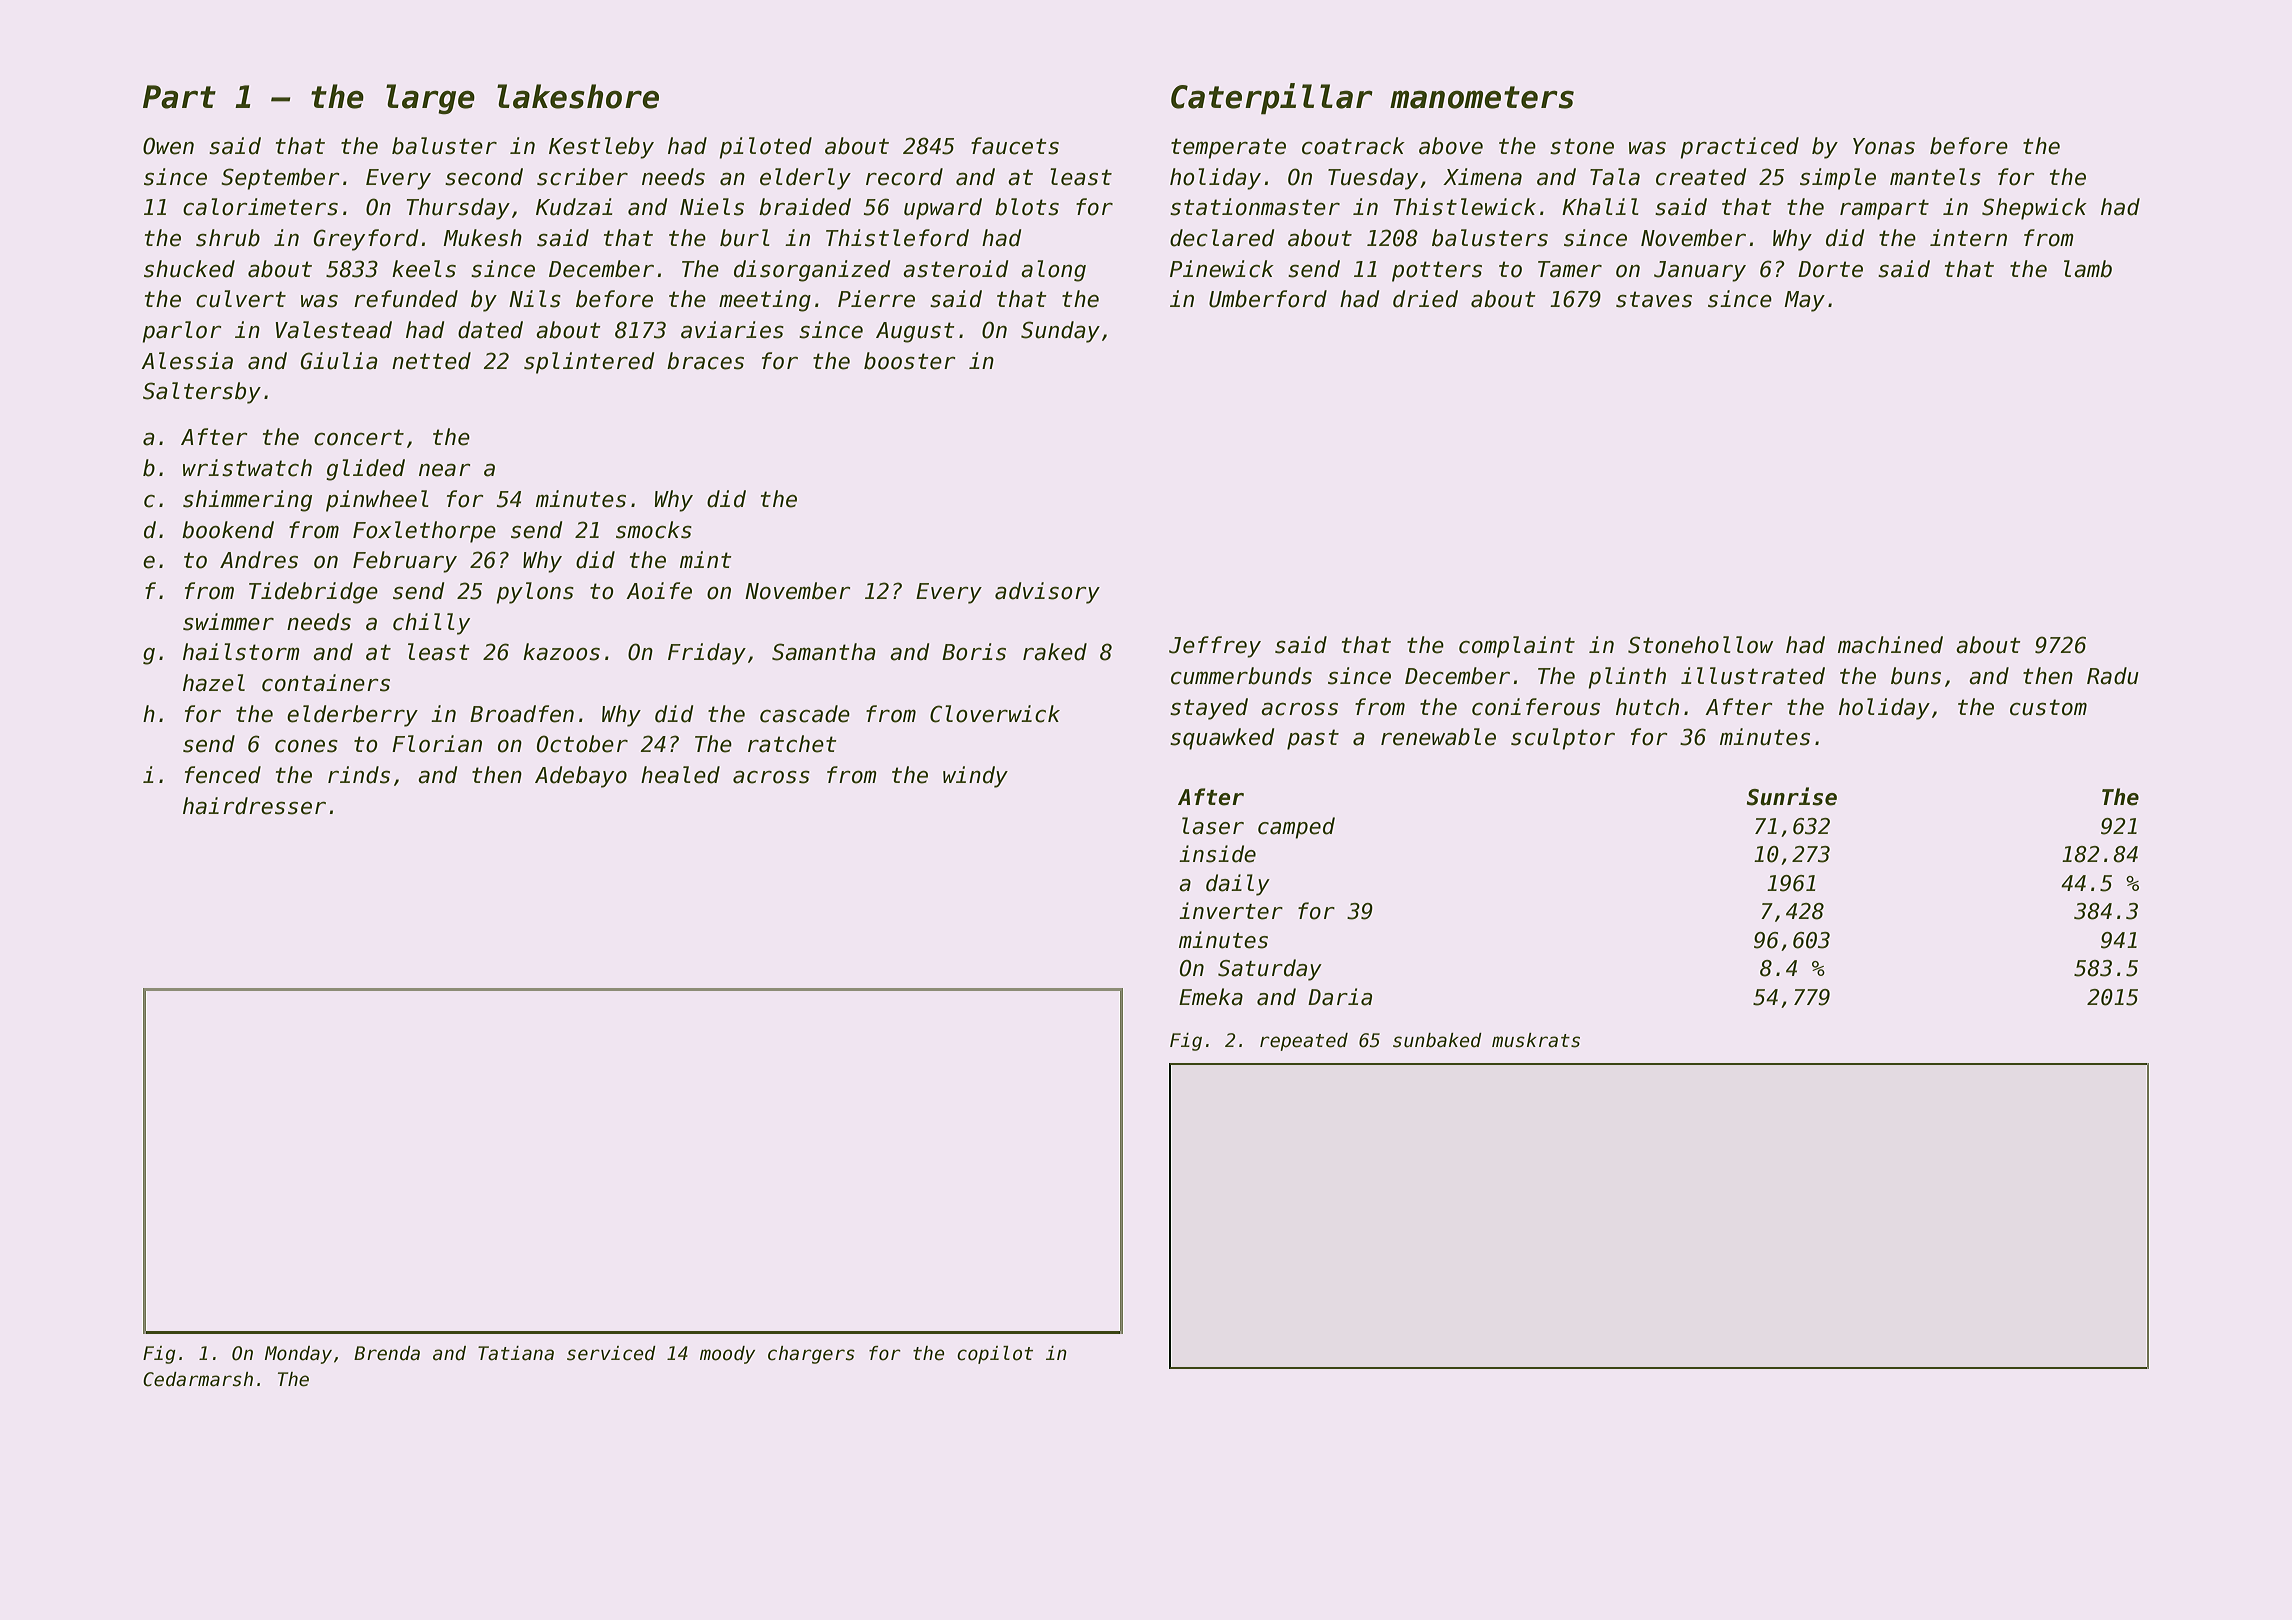 This screenshot has height=1620, width=2292. What do you see at coordinates (430, 99) in the screenshot?
I see `large` at bounding box center [430, 99].
